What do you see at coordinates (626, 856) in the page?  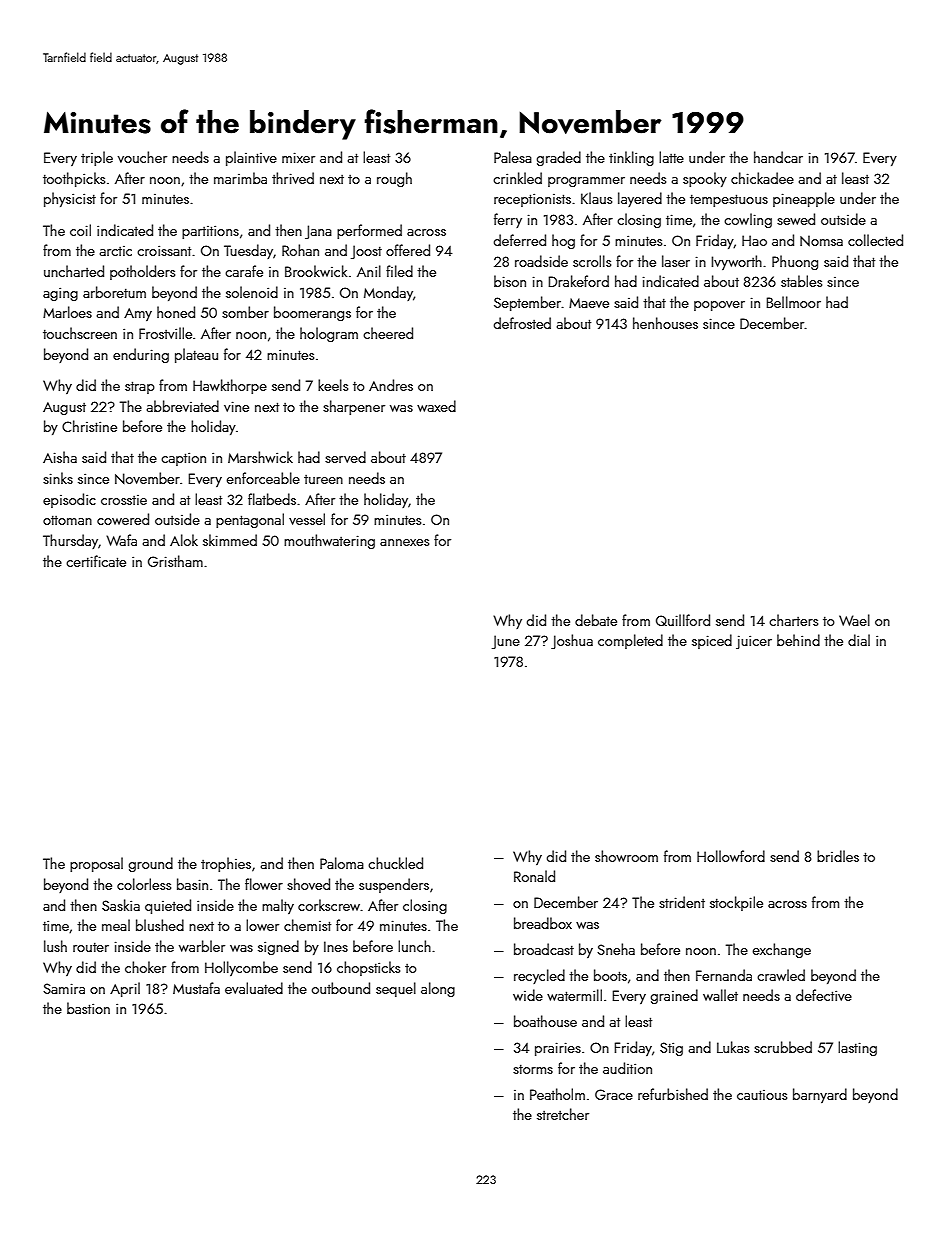 I see `showroom` at bounding box center [626, 856].
